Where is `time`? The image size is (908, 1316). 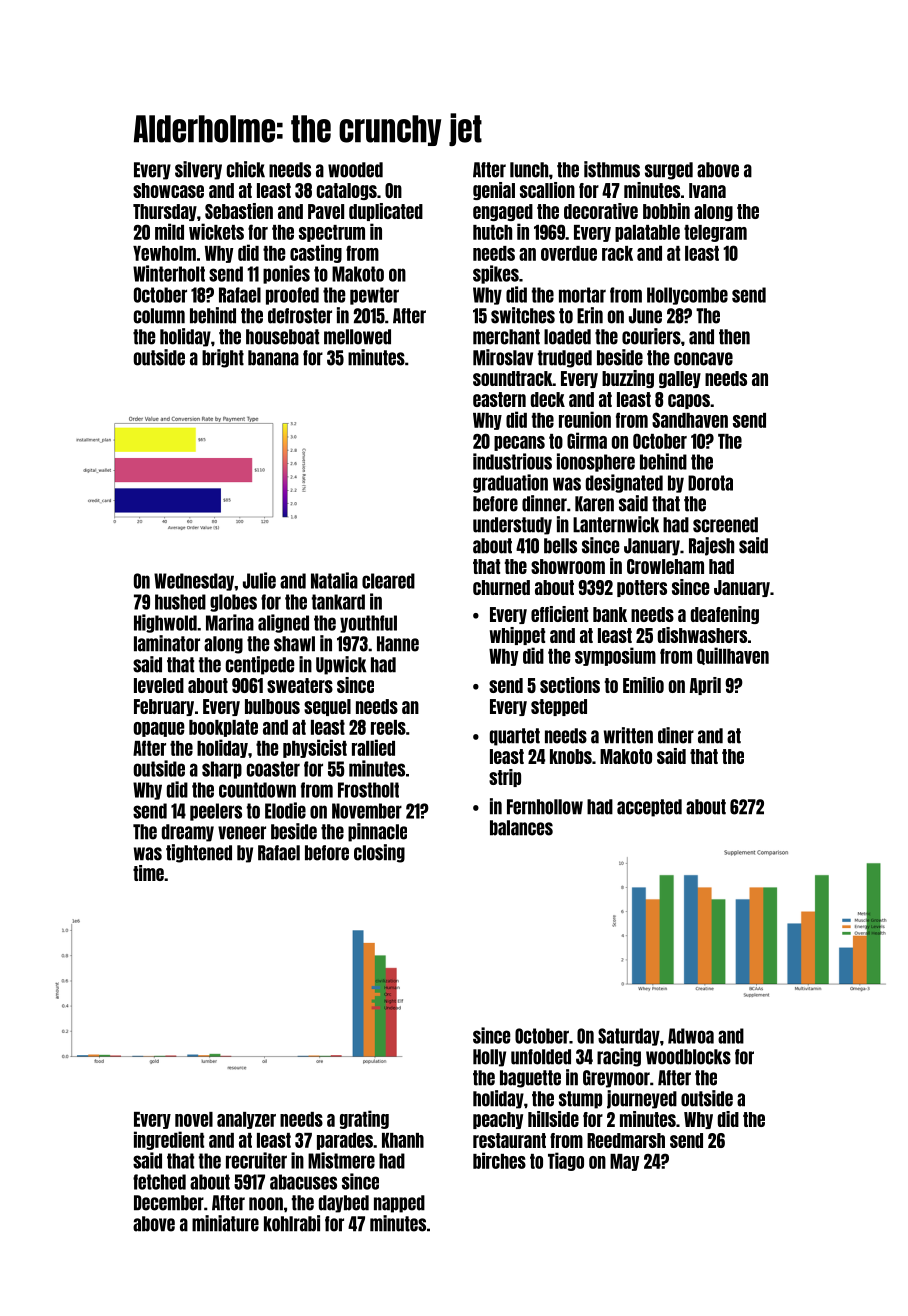 time is located at coordinates (148, 873).
